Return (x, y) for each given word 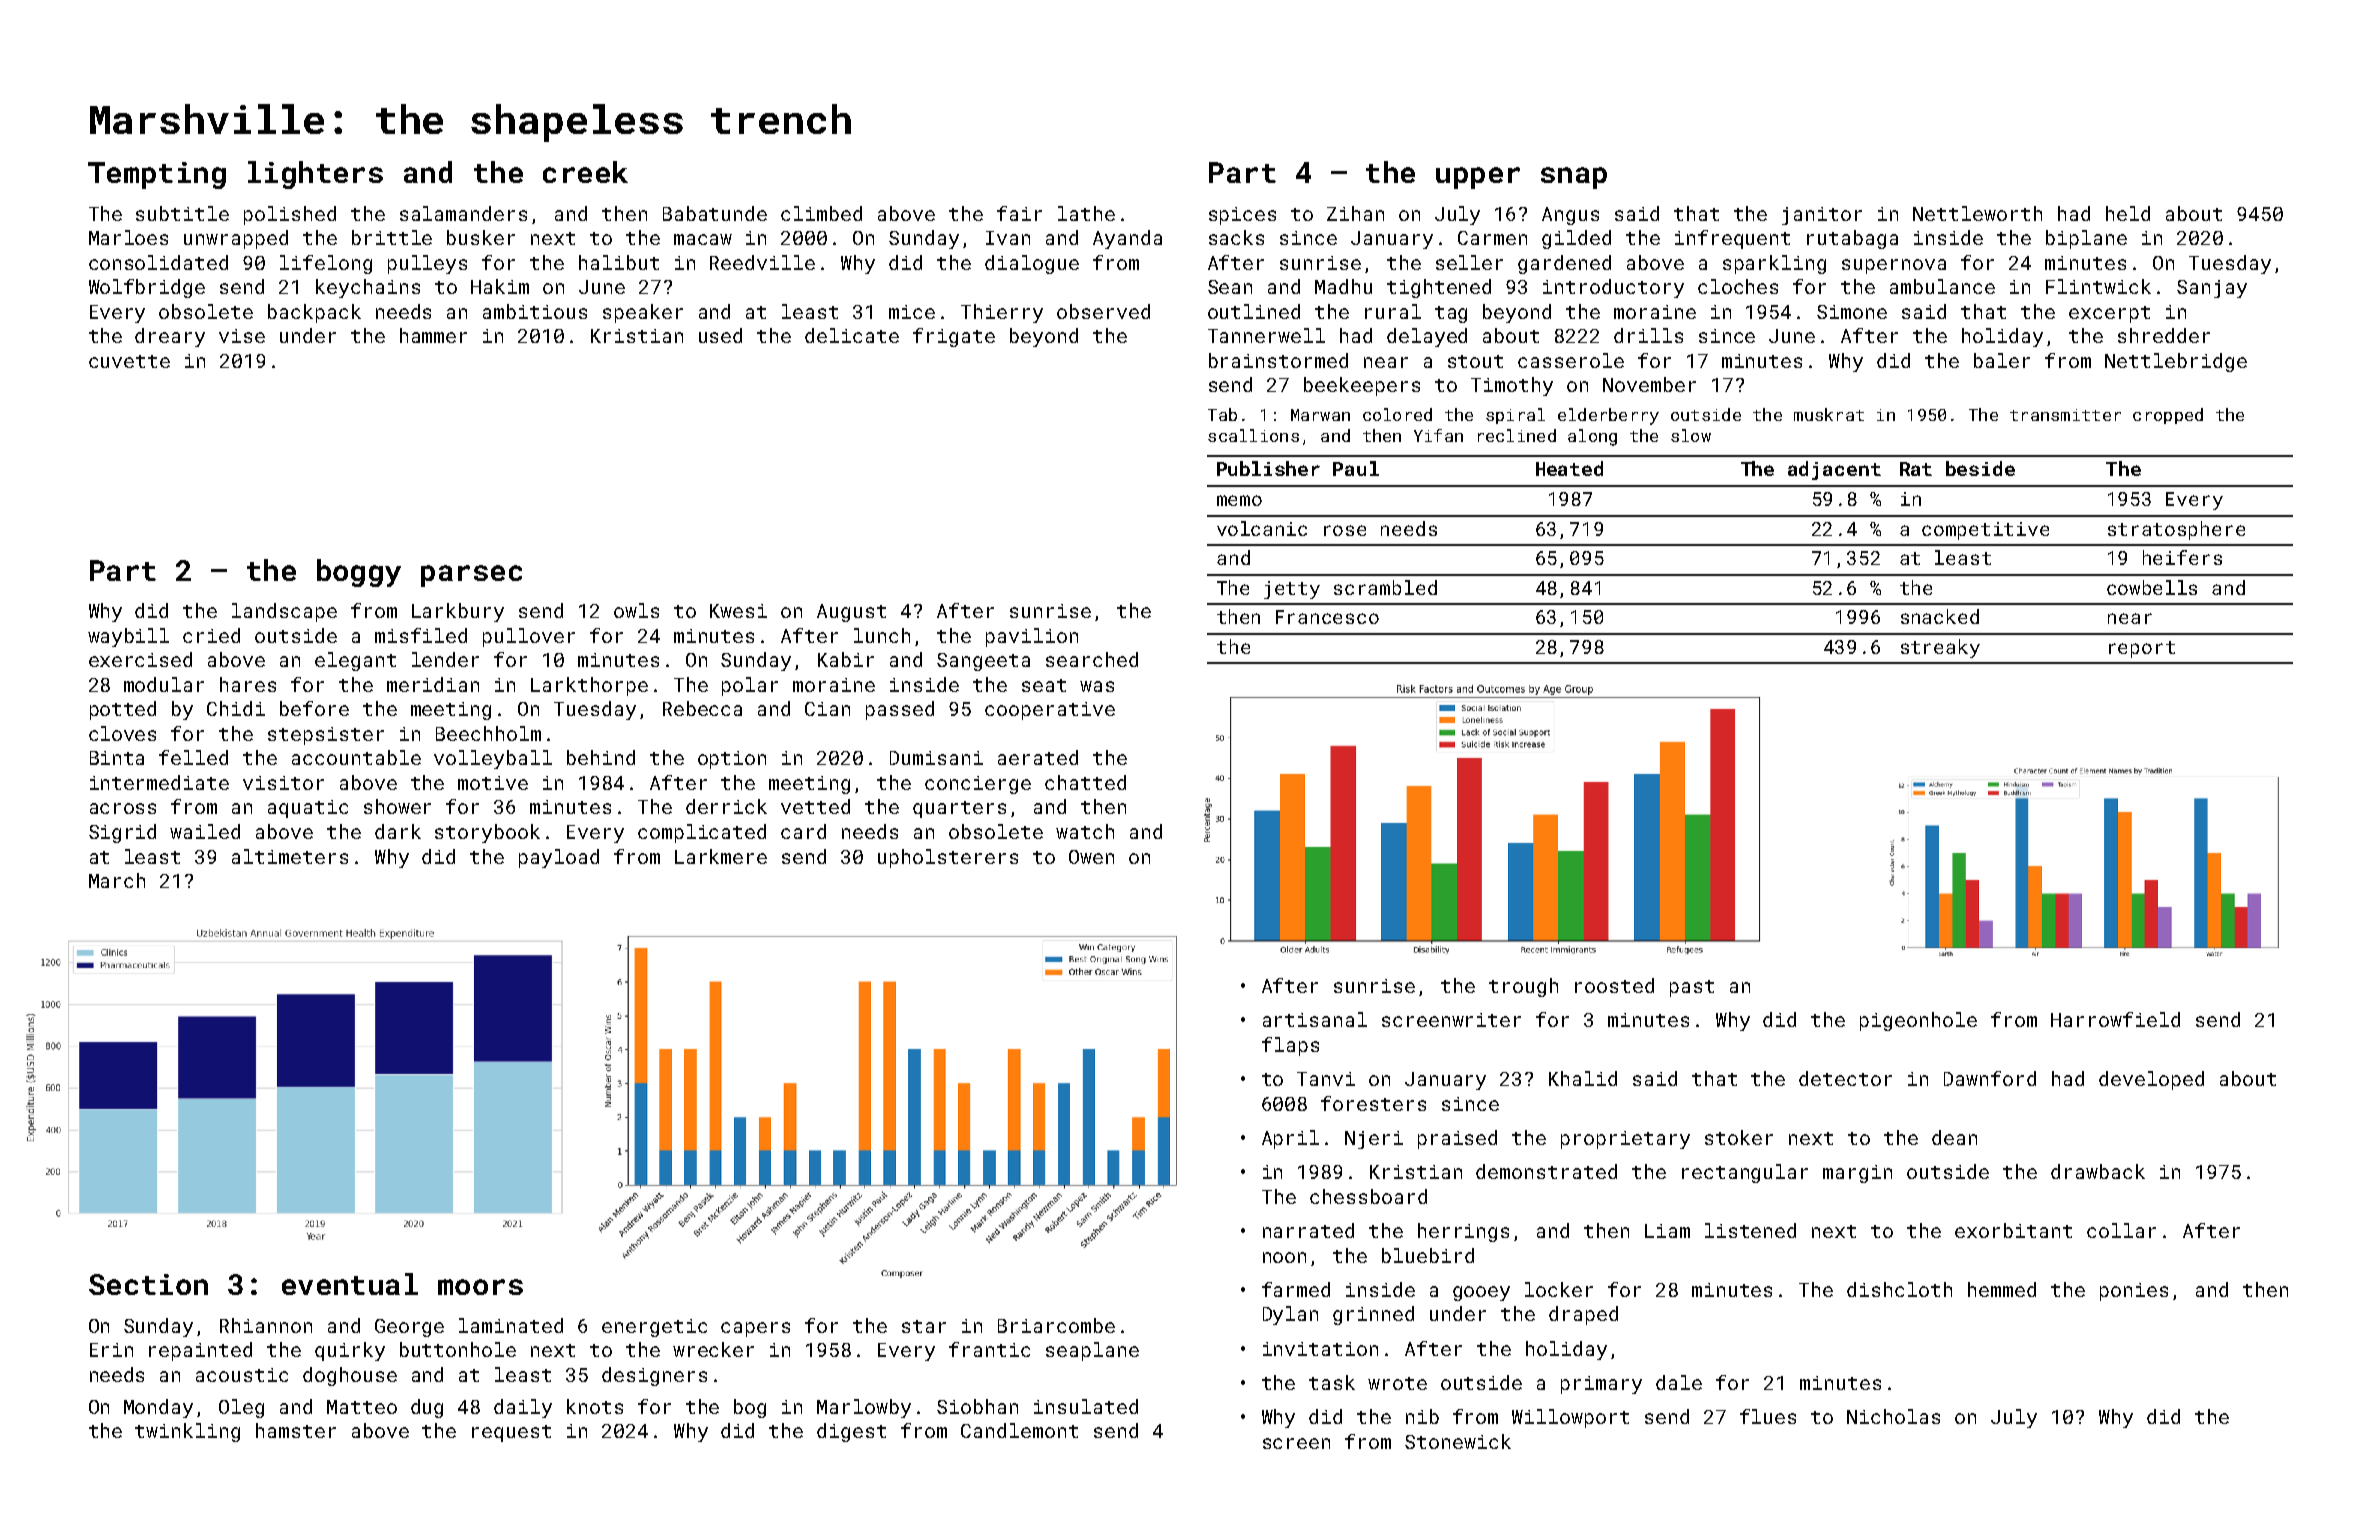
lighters (315, 175)
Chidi (236, 708)
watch (1085, 831)
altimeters (290, 856)
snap (1574, 178)
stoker (1739, 1137)
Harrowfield (2115, 1019)
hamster (296, 1430)
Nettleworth (1977, 213)
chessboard (1368, 1196)
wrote (1397, 1383)
